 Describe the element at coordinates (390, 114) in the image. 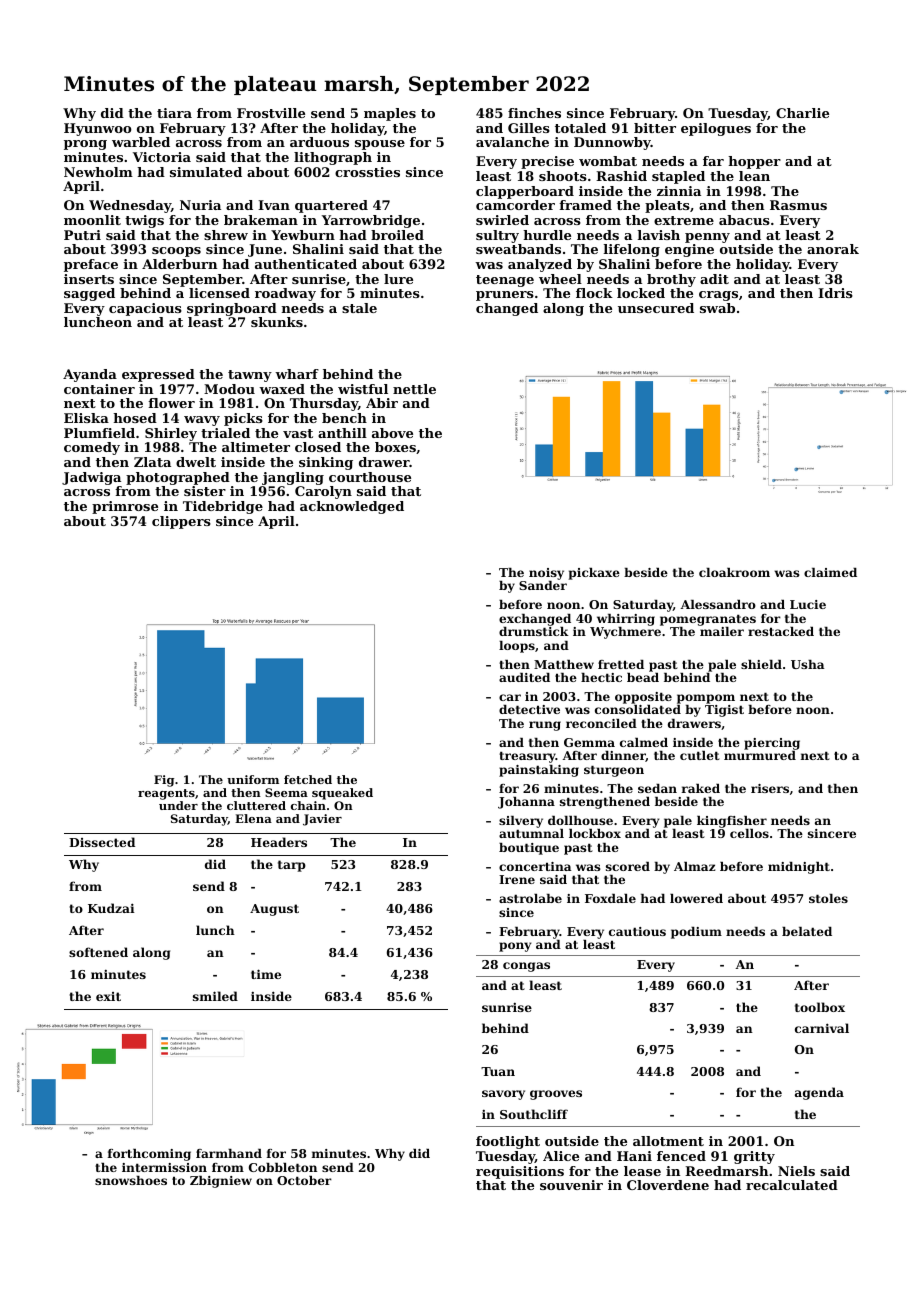

I see `maples` at that location.
